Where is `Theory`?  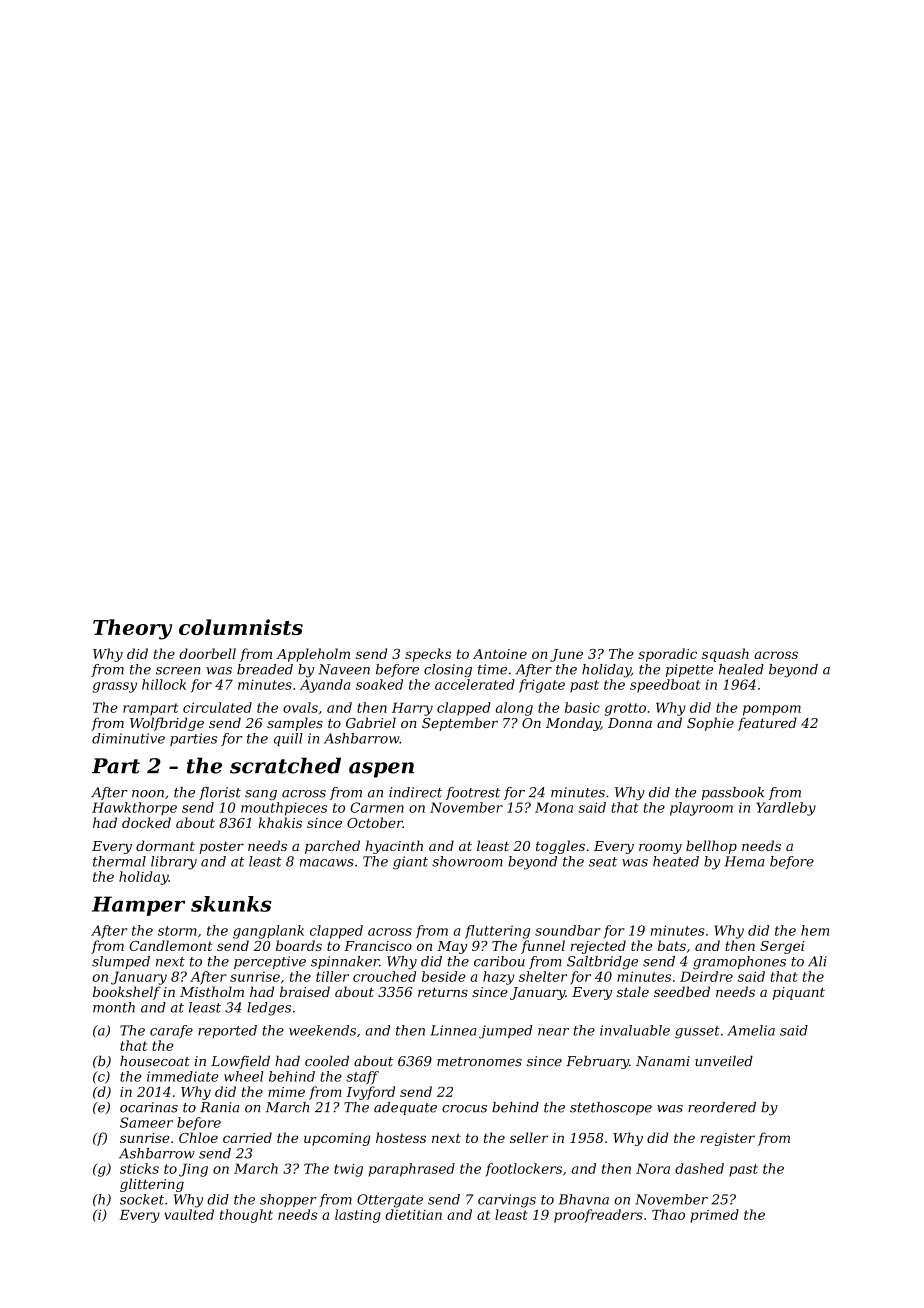 Theory is located at coordinates (132, 629).
